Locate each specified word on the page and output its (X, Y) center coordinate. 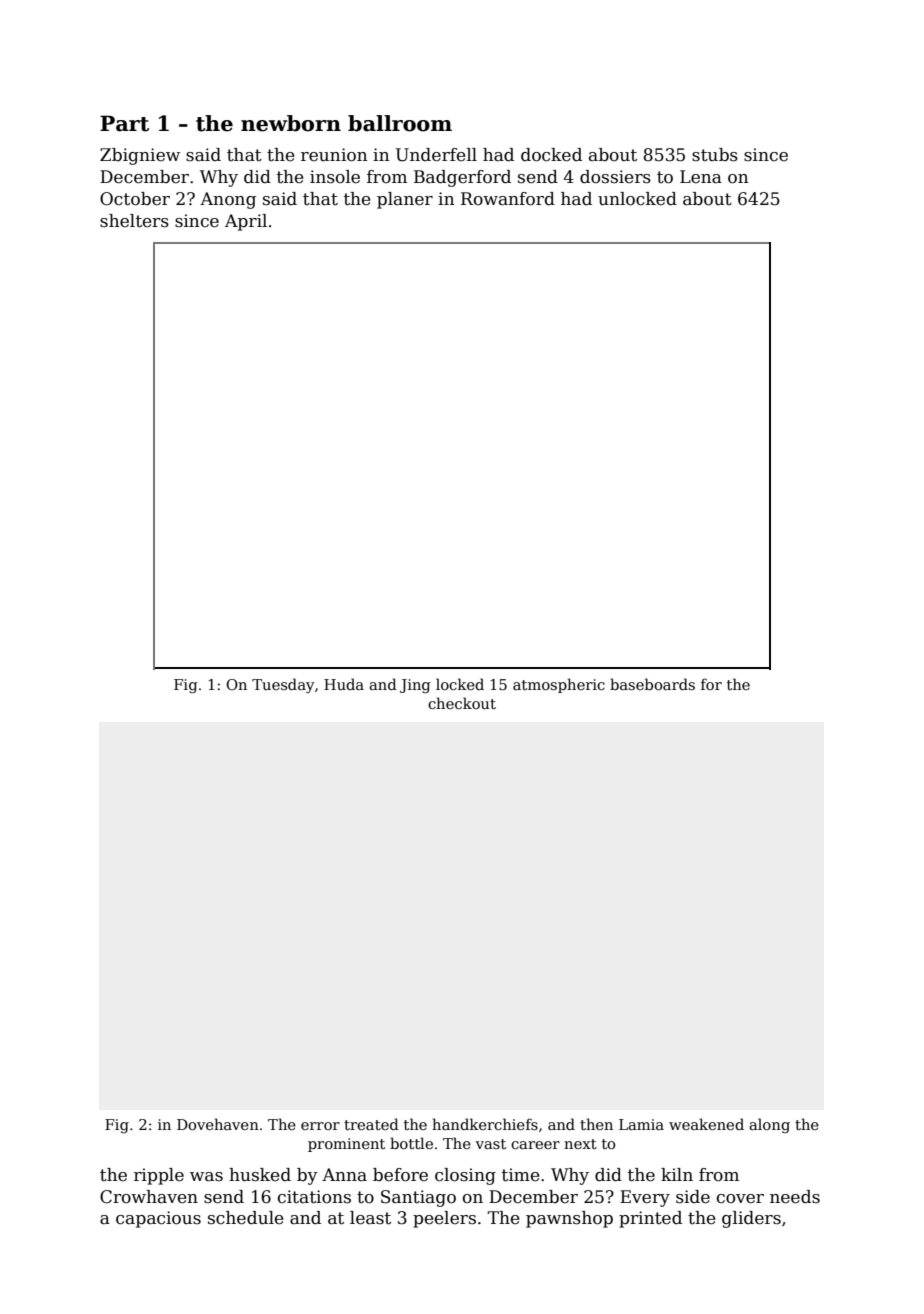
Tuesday (283, 685)
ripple (159, 1176)
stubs (715, 155)
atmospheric (559, 685)
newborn (291, 123)
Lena (701, 177)
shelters (134, 221)
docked (551, 155)
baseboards (652, 684)
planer (405, 200)
